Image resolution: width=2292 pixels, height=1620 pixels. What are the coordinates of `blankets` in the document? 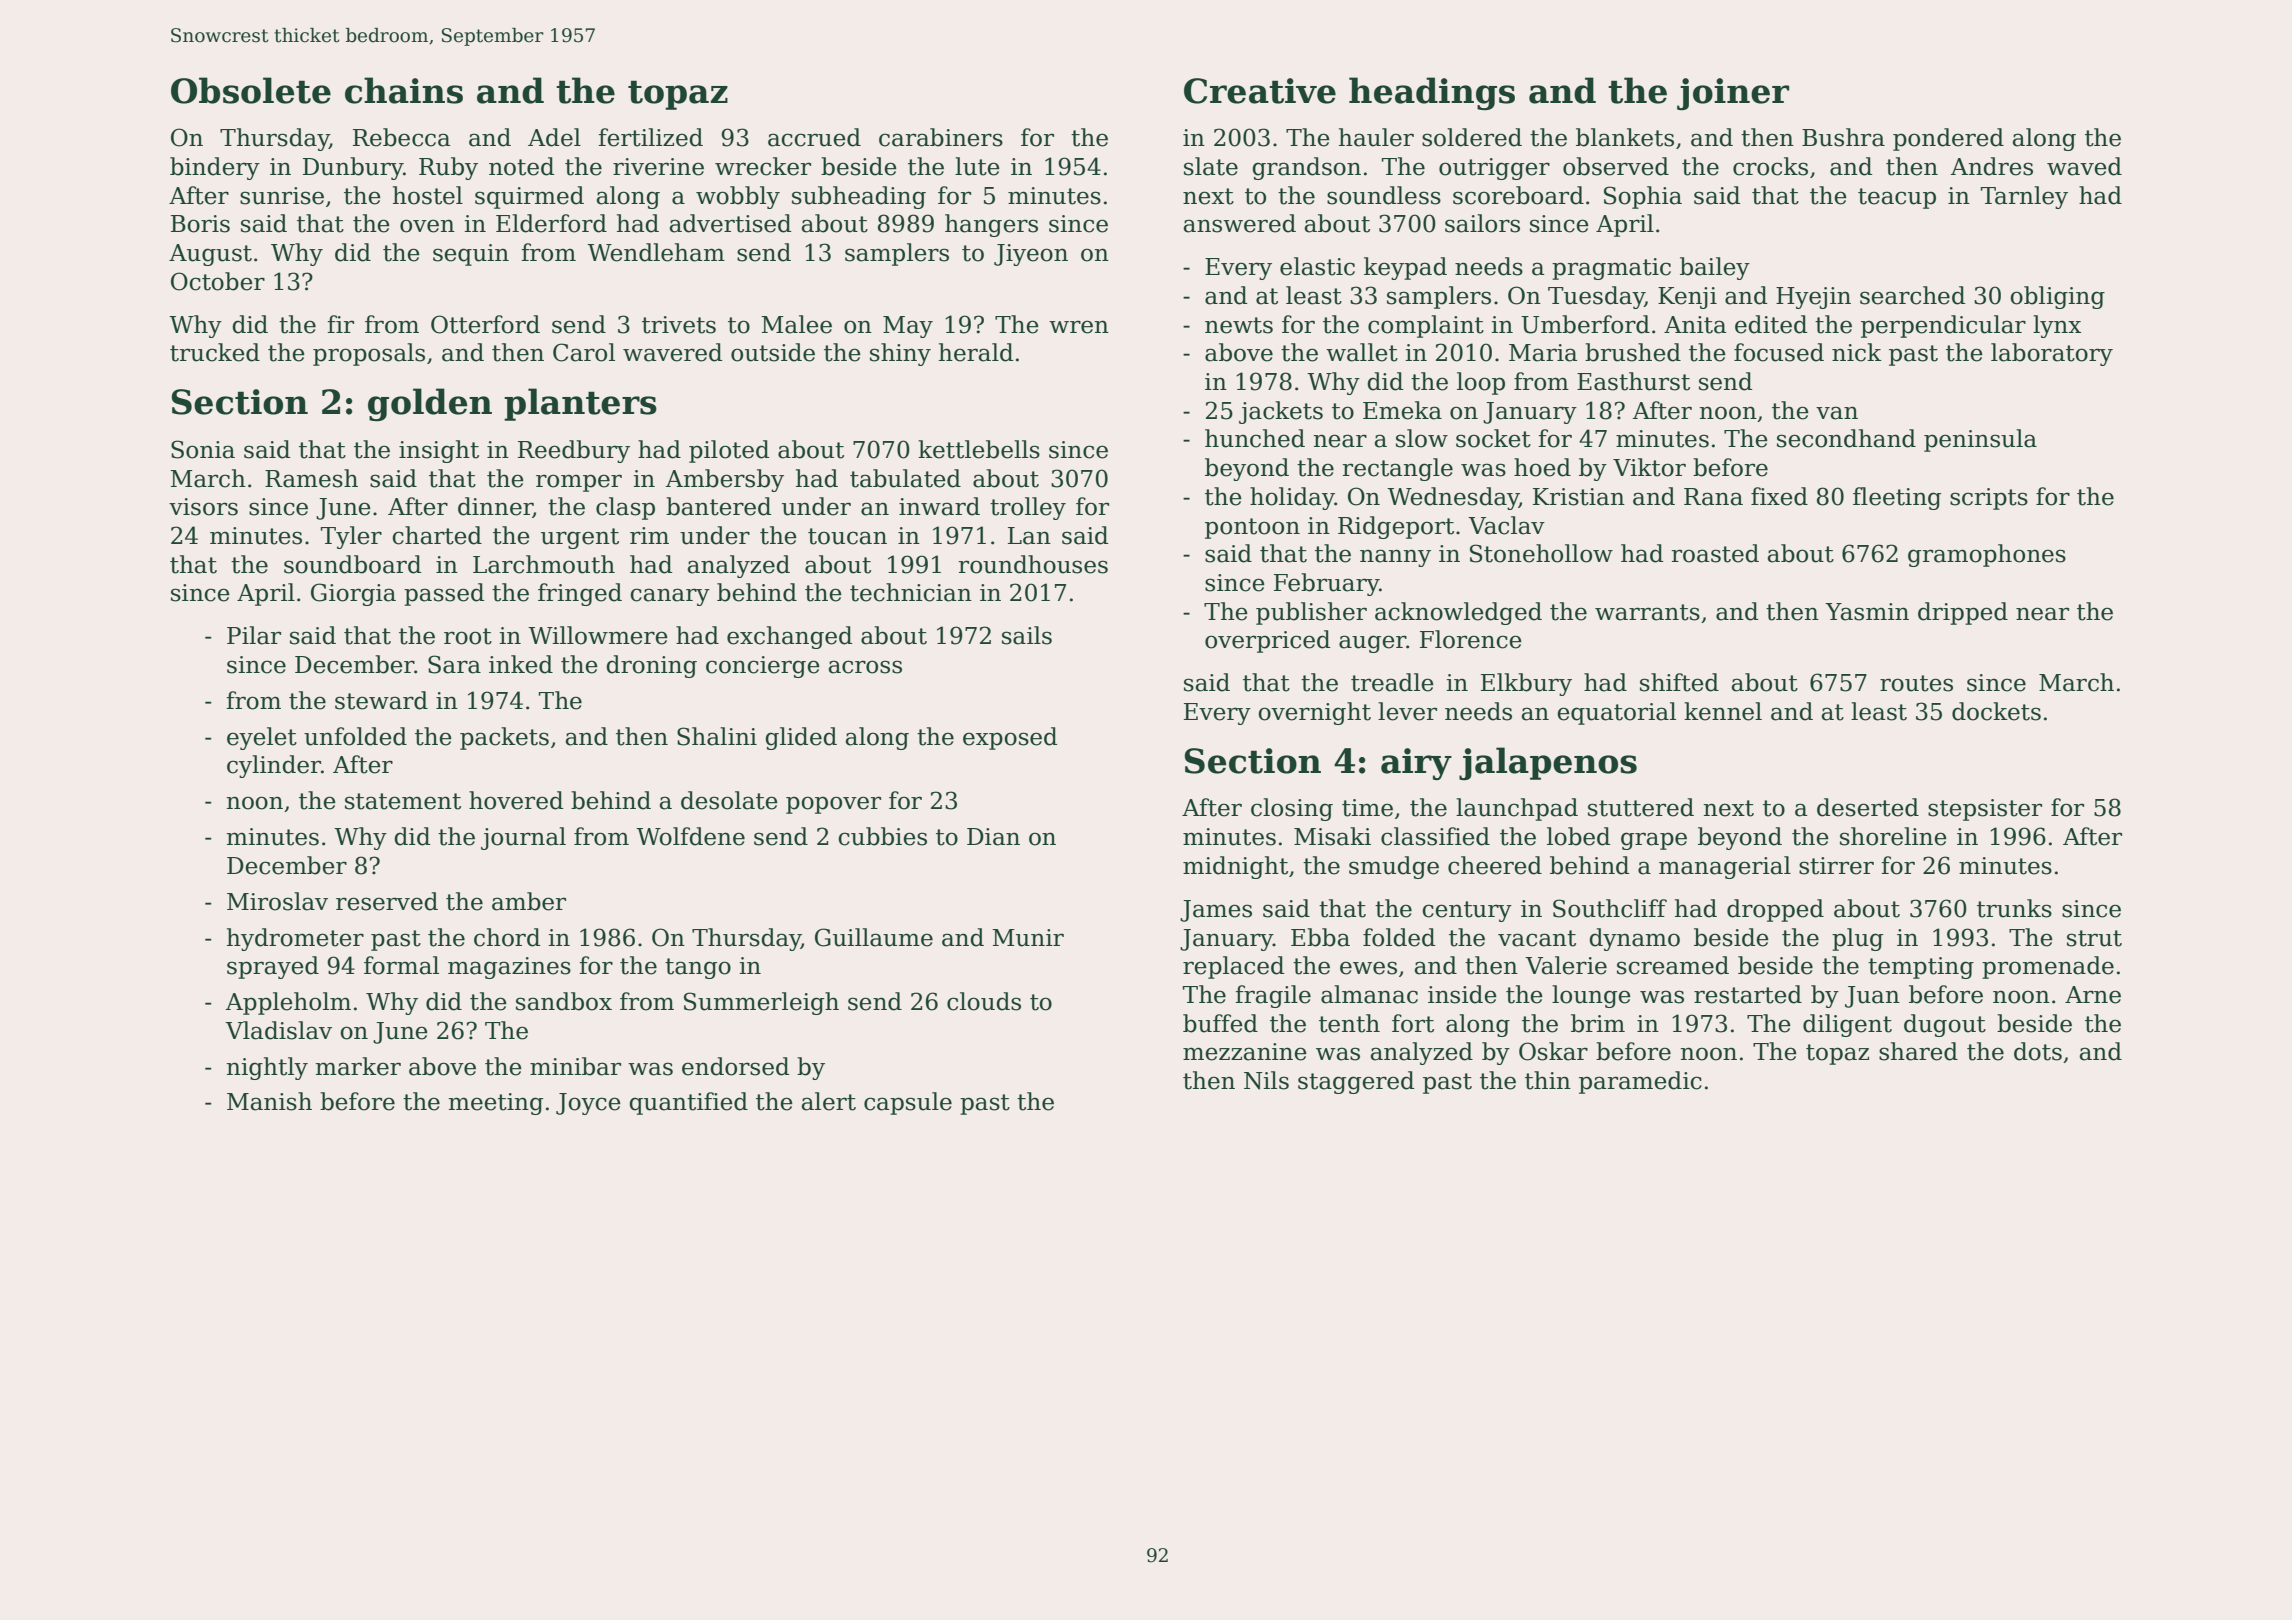 It's located at (1625, 137).
